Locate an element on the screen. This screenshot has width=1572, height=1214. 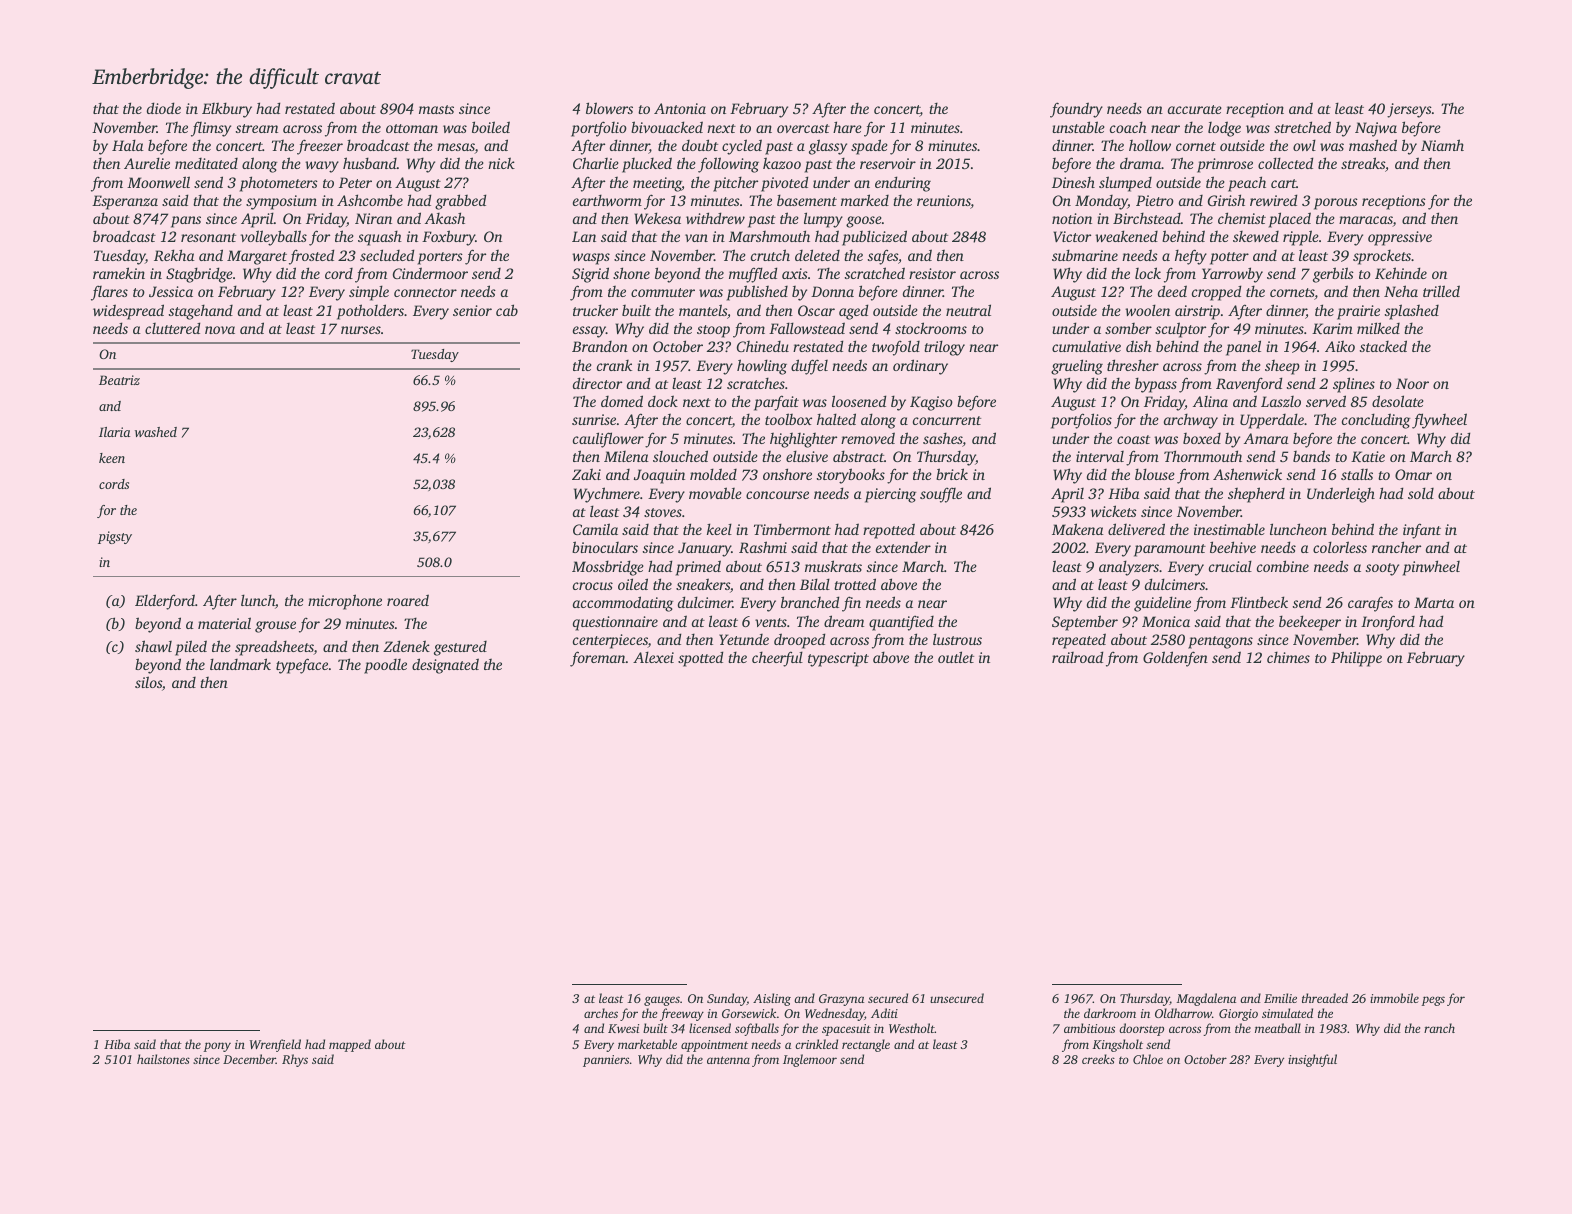
slouched is located at coordinates (680, 456).
